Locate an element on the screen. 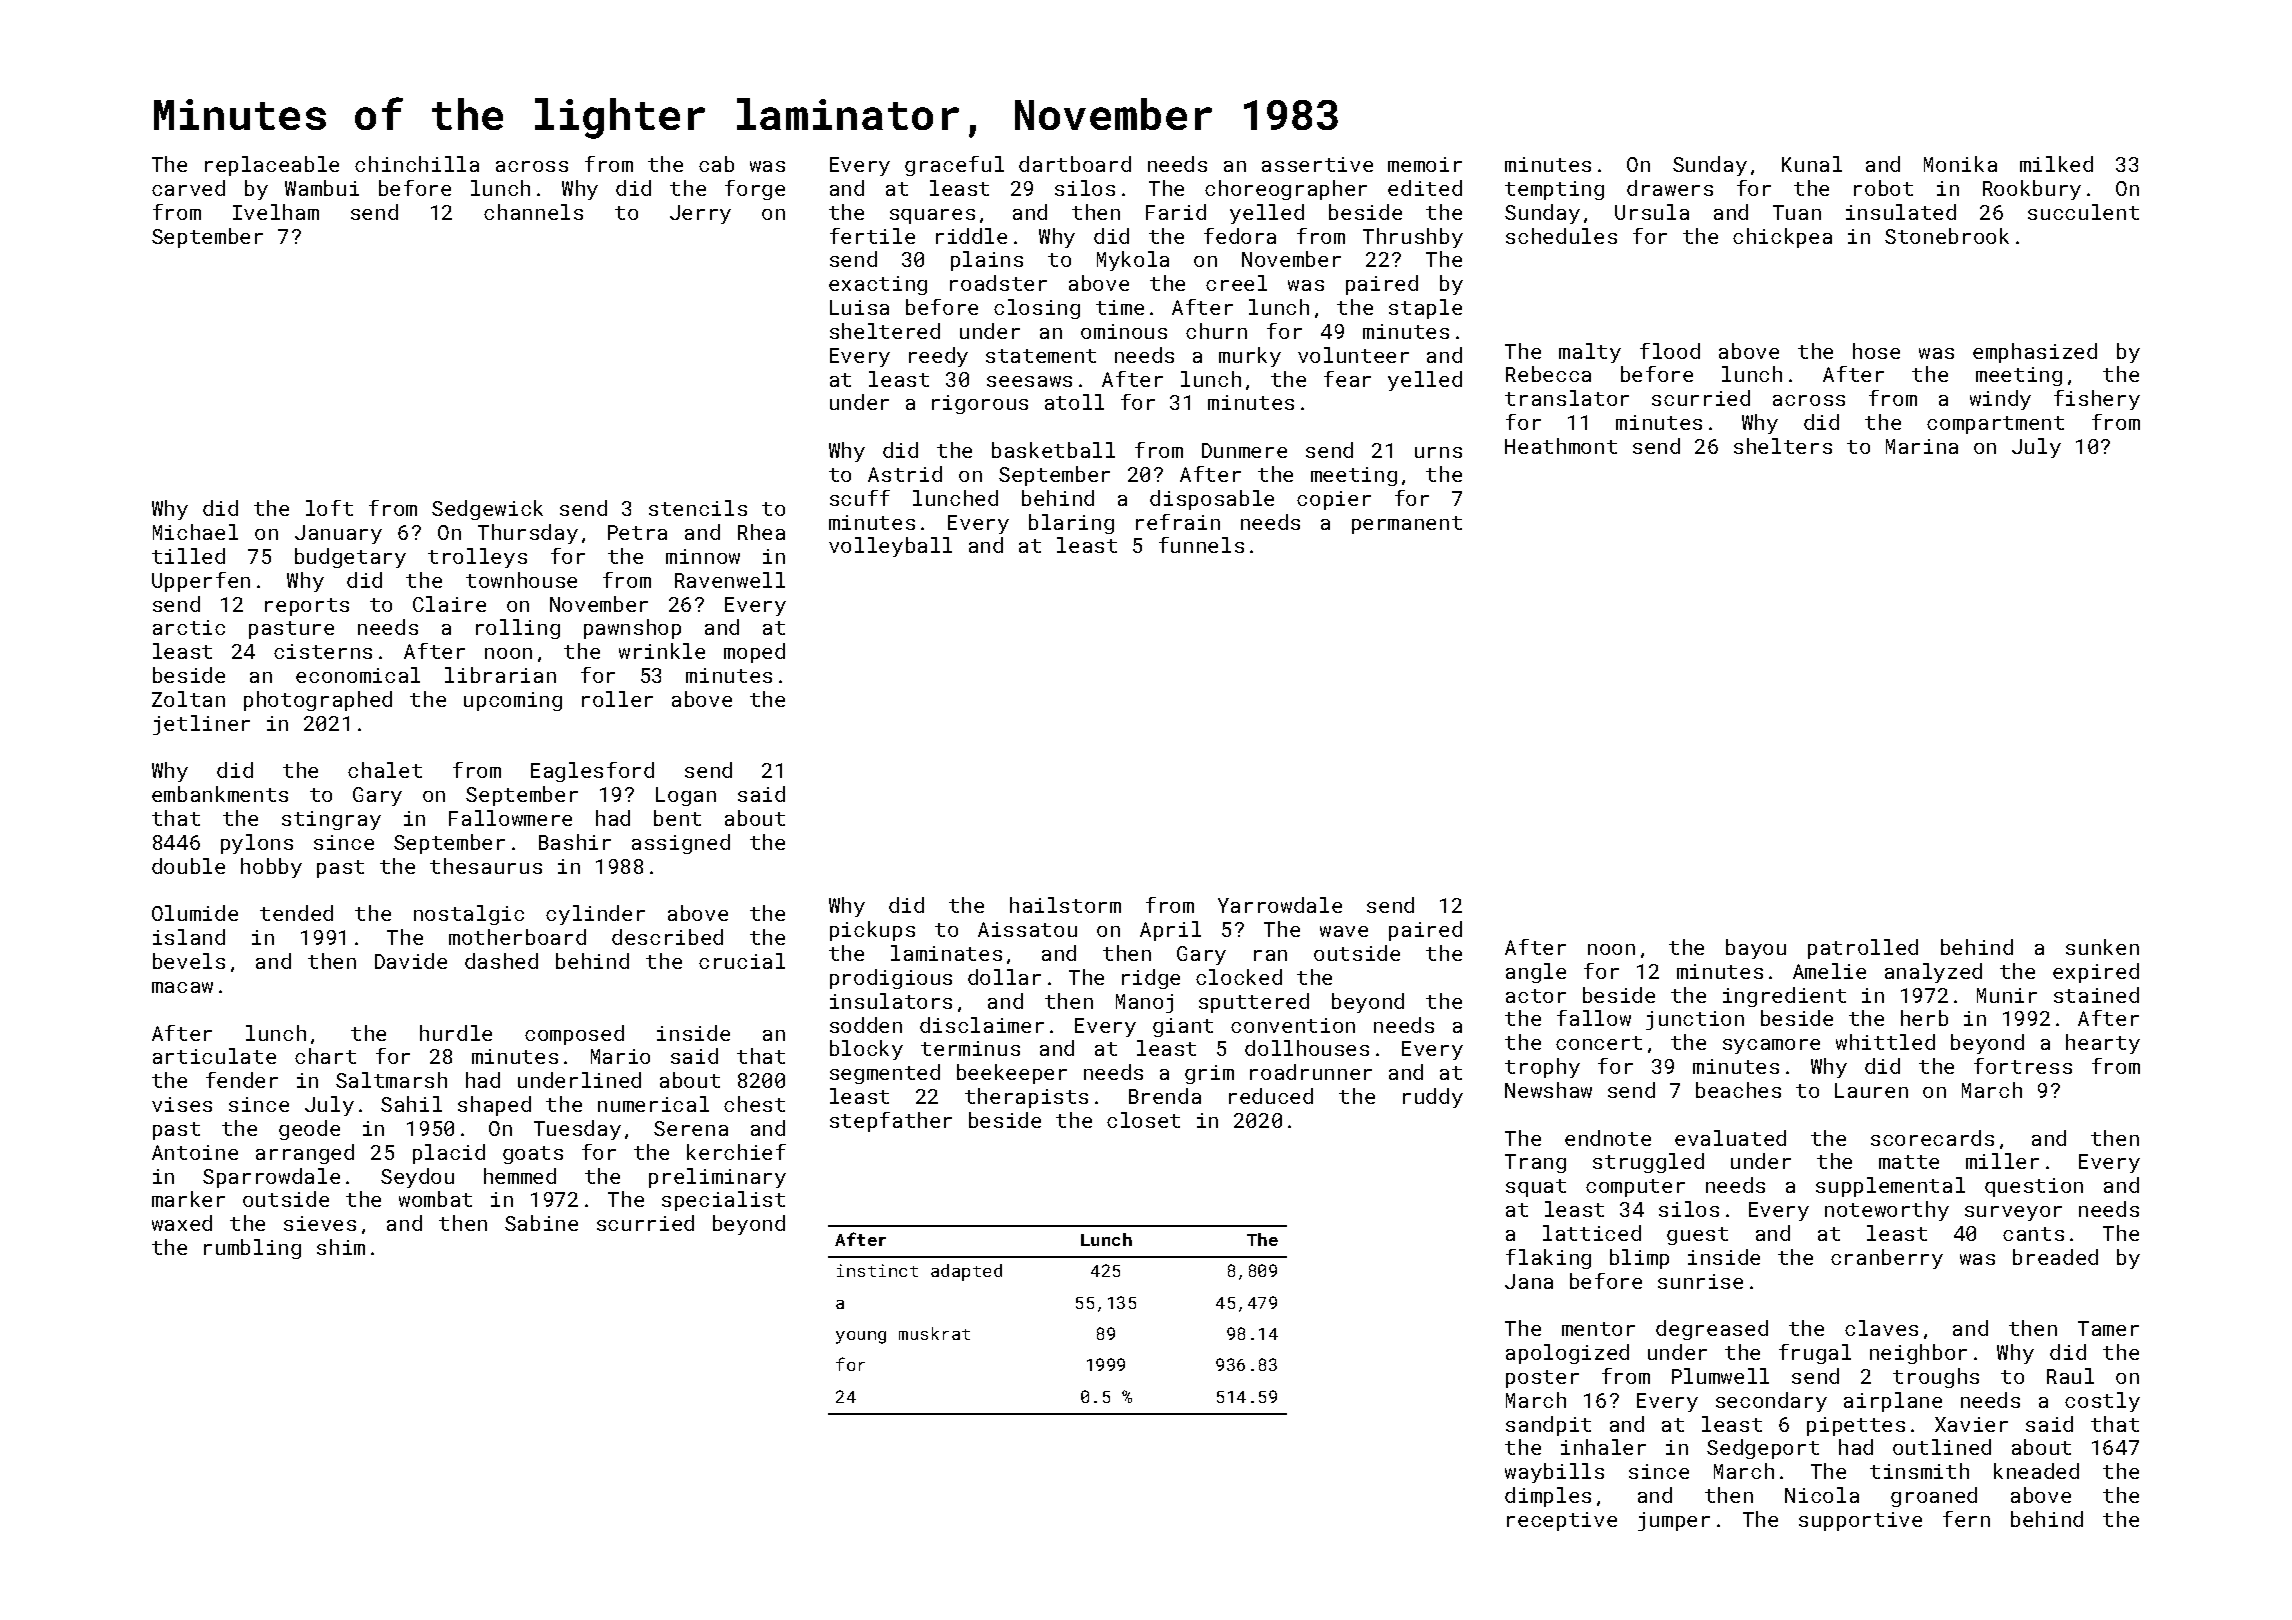 The height and width of the screenshot is (1620, 2292). permanent is located at coordinates (1407, 525).
